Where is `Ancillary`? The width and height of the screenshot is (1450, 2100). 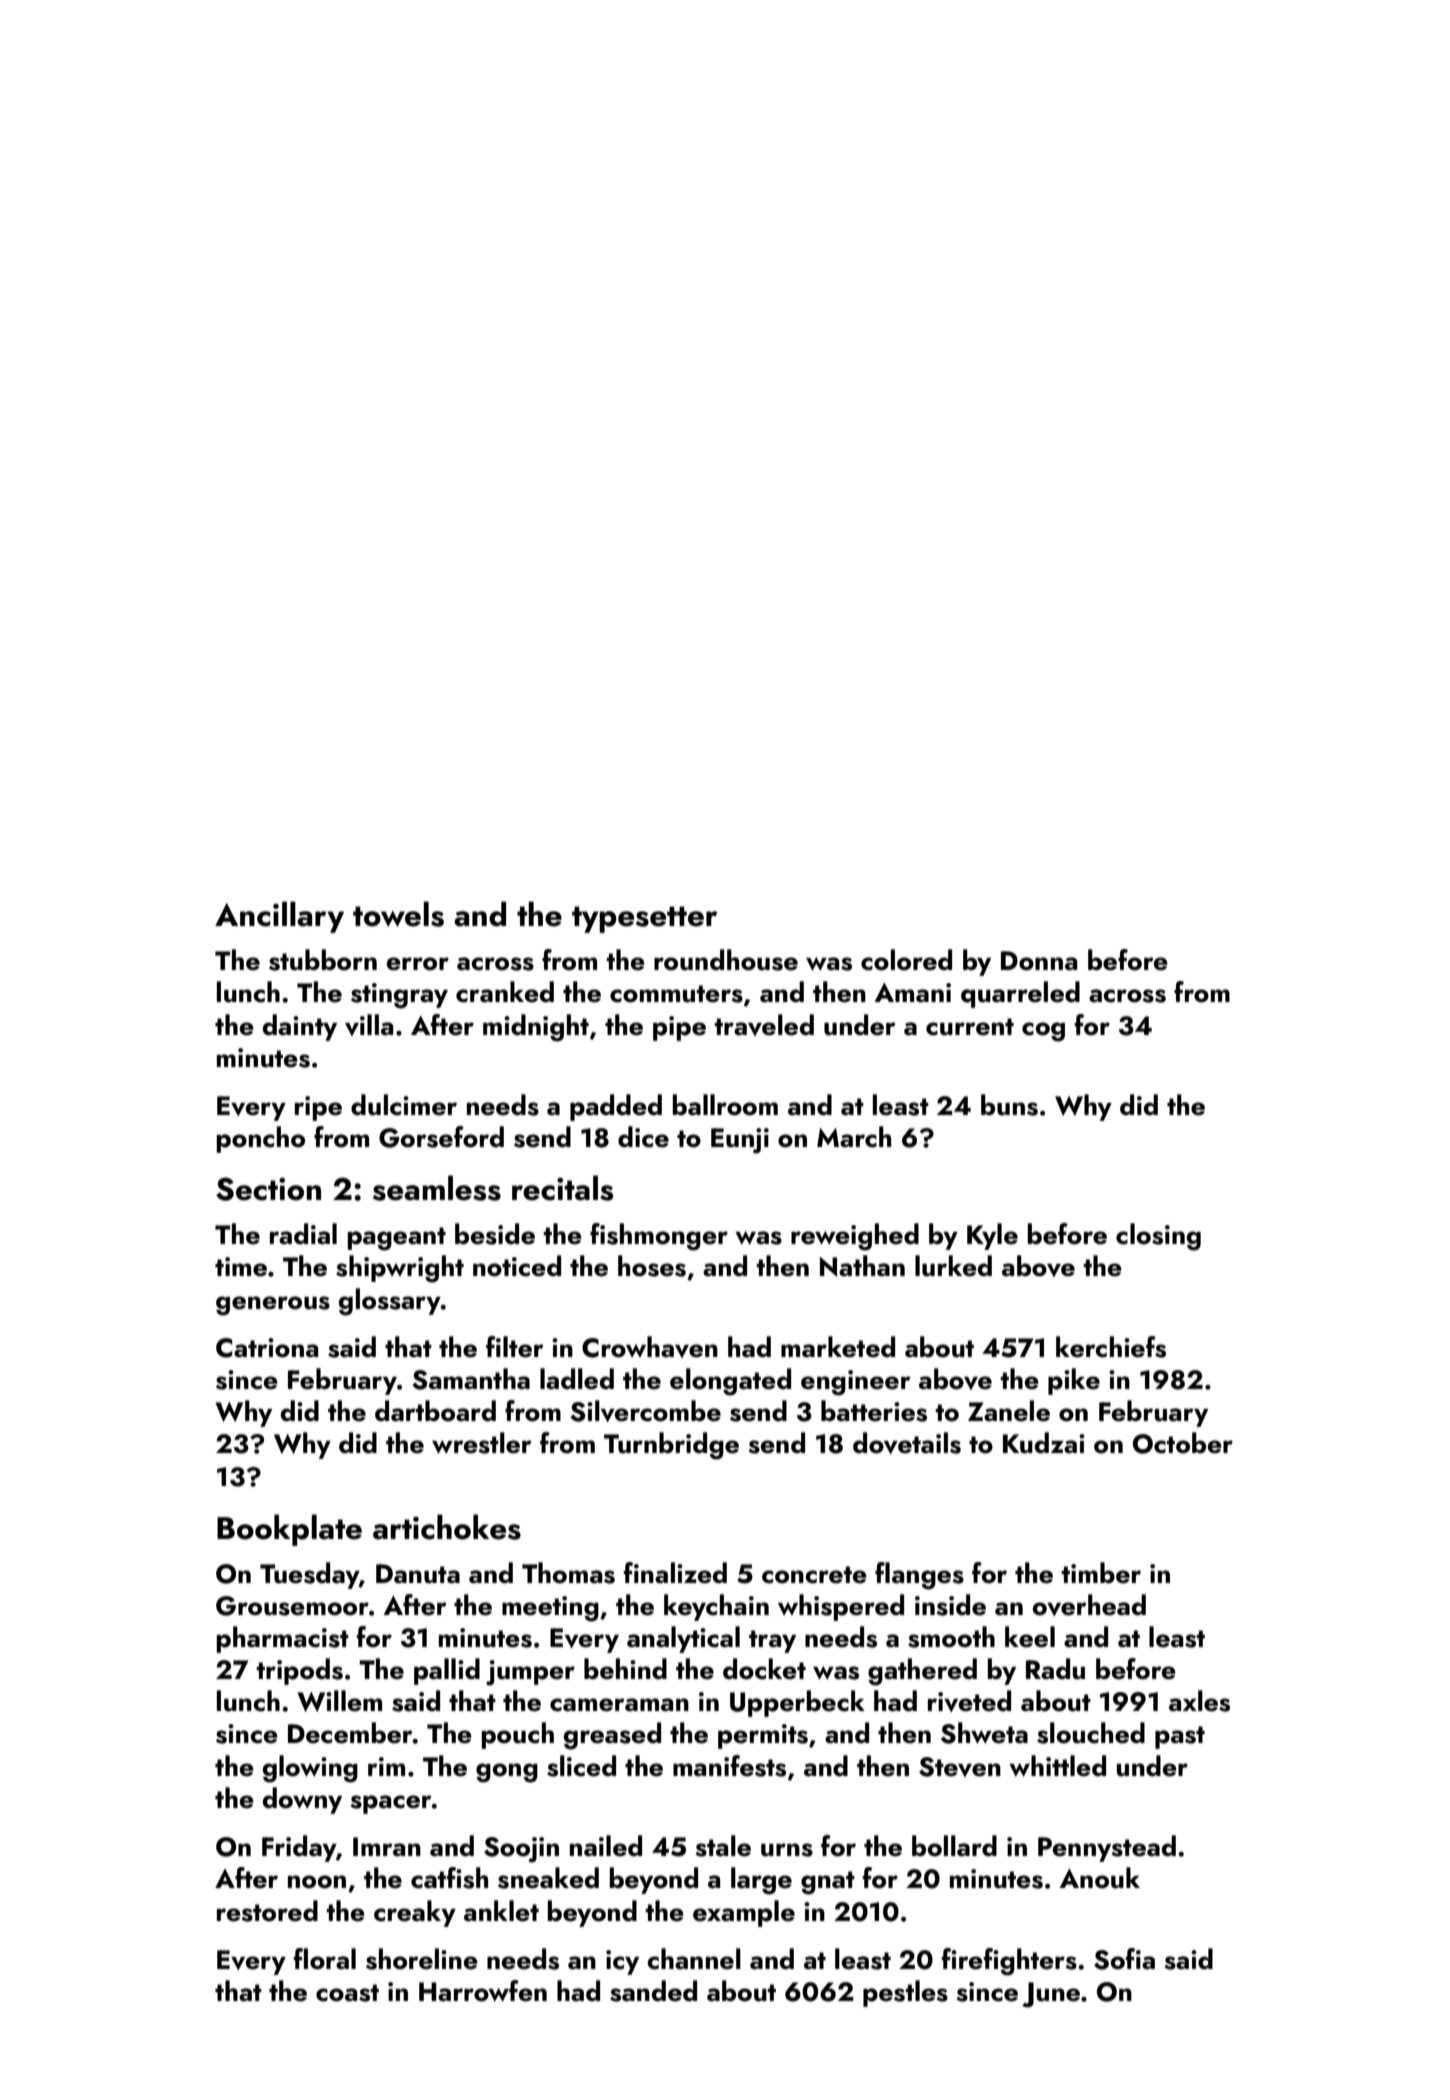
Ancillary is located at coordinates (279, 917).
